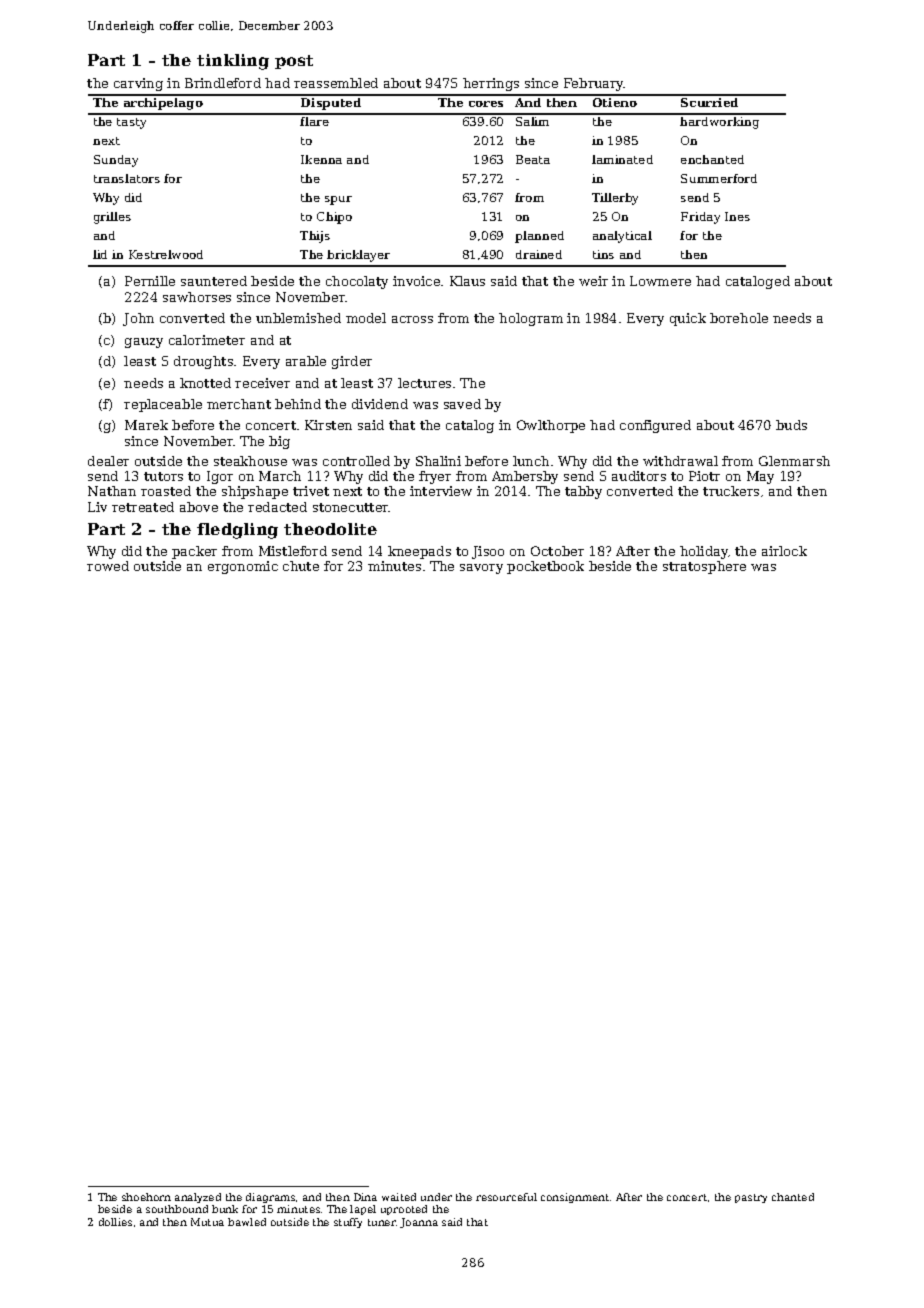  Describe the element at coordinates (166, 254) in the image. I see `Kestrelwood` at that location.
